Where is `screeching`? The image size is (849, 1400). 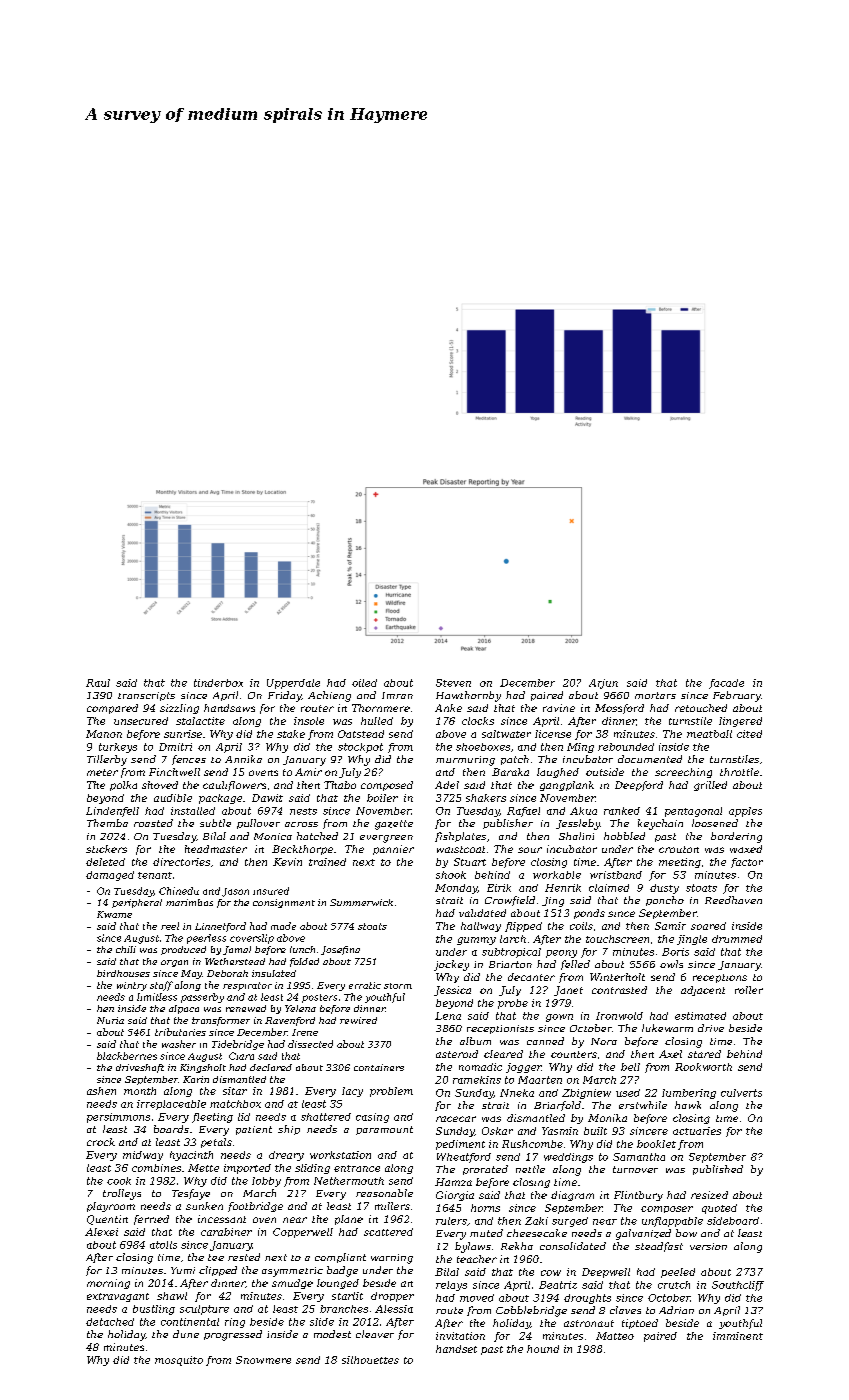
screeching is located at coordinates (683, 773).
